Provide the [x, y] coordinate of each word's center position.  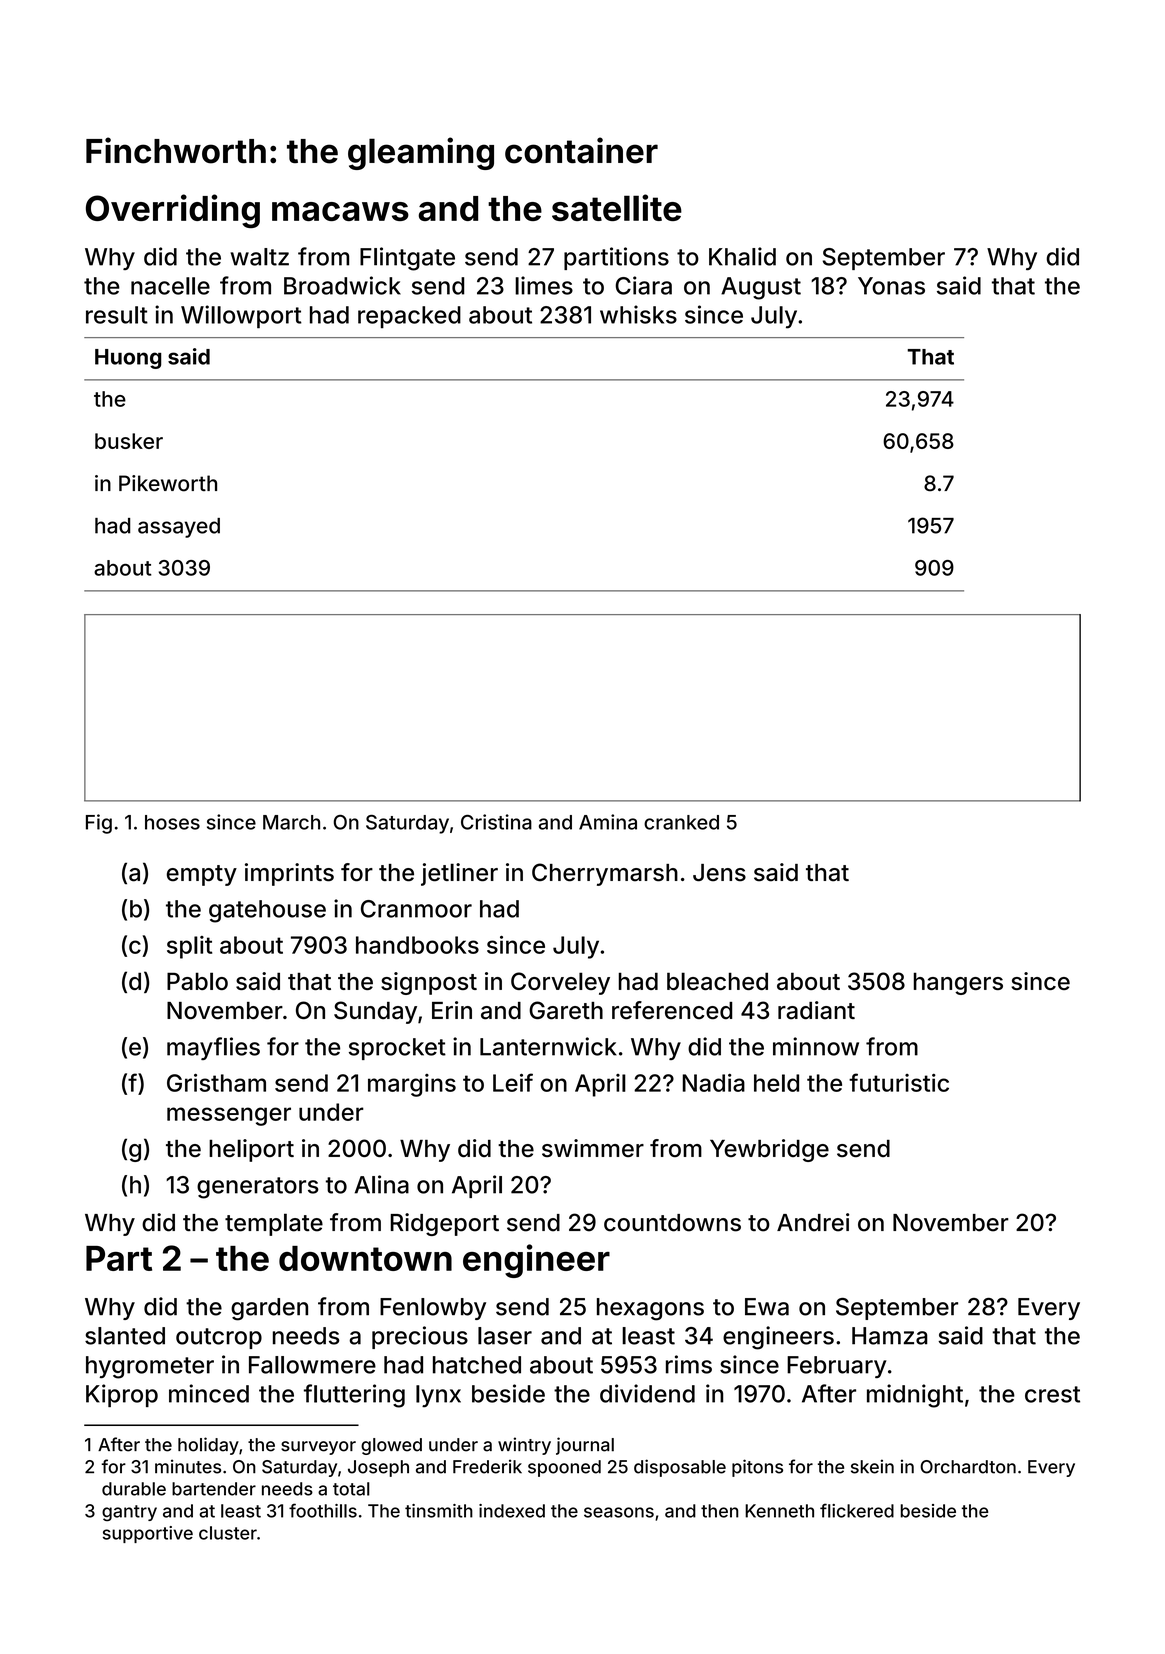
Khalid [742, 256]
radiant [816, 1010]
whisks [638, 314]
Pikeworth [168, 483]
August [761, 288]
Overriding [173, 211]
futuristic [899, 1082]
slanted [125, 1336]
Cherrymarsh [605, 874]
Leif [513, 1082]
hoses [172, 822]
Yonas [891, 286]
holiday [208, 1446]
